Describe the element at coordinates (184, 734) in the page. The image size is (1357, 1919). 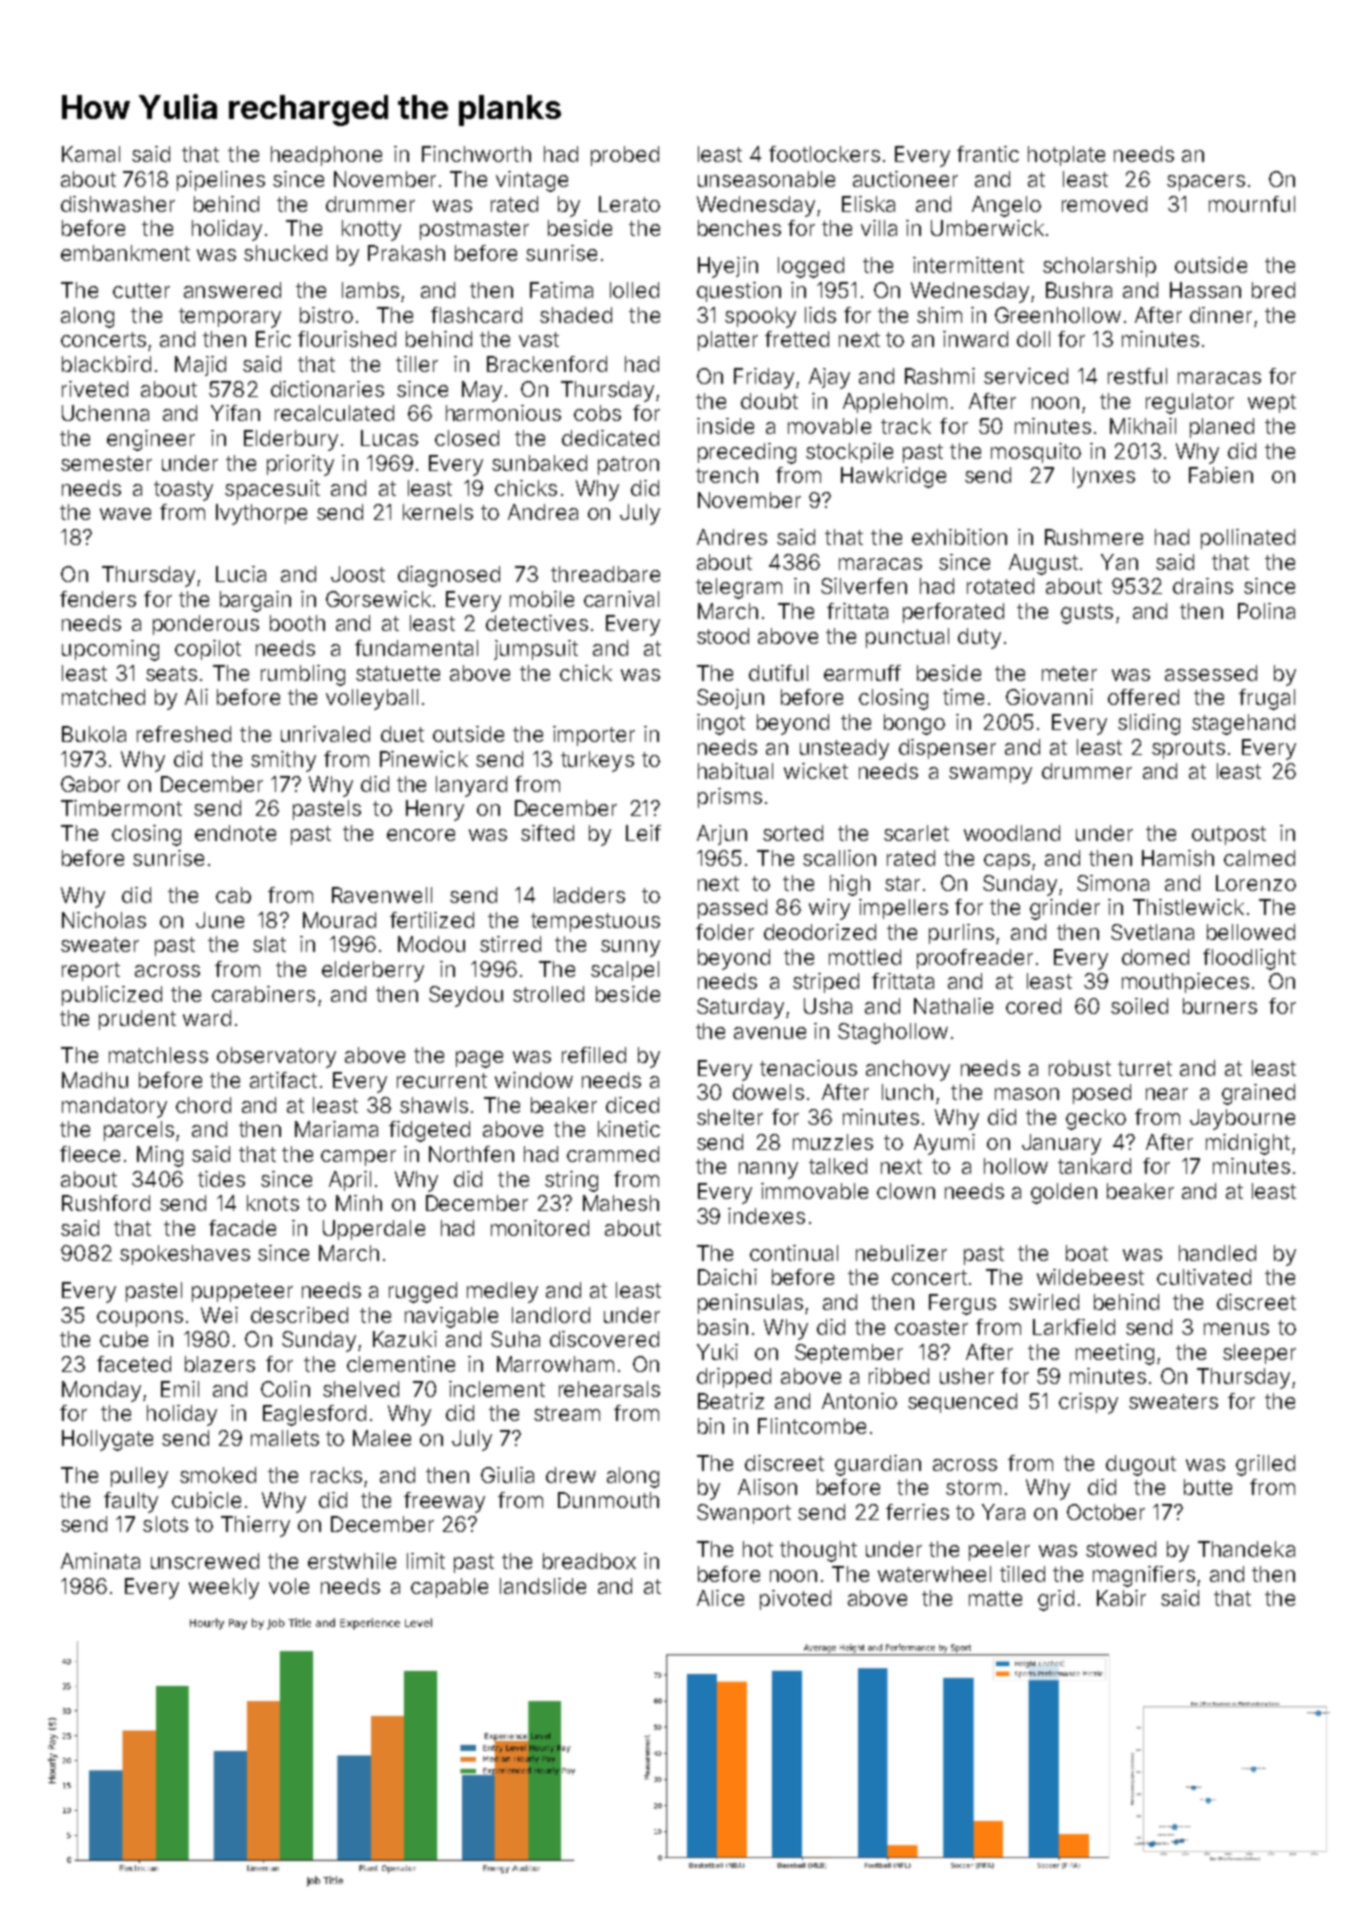
I see `refreshed` at that location.
